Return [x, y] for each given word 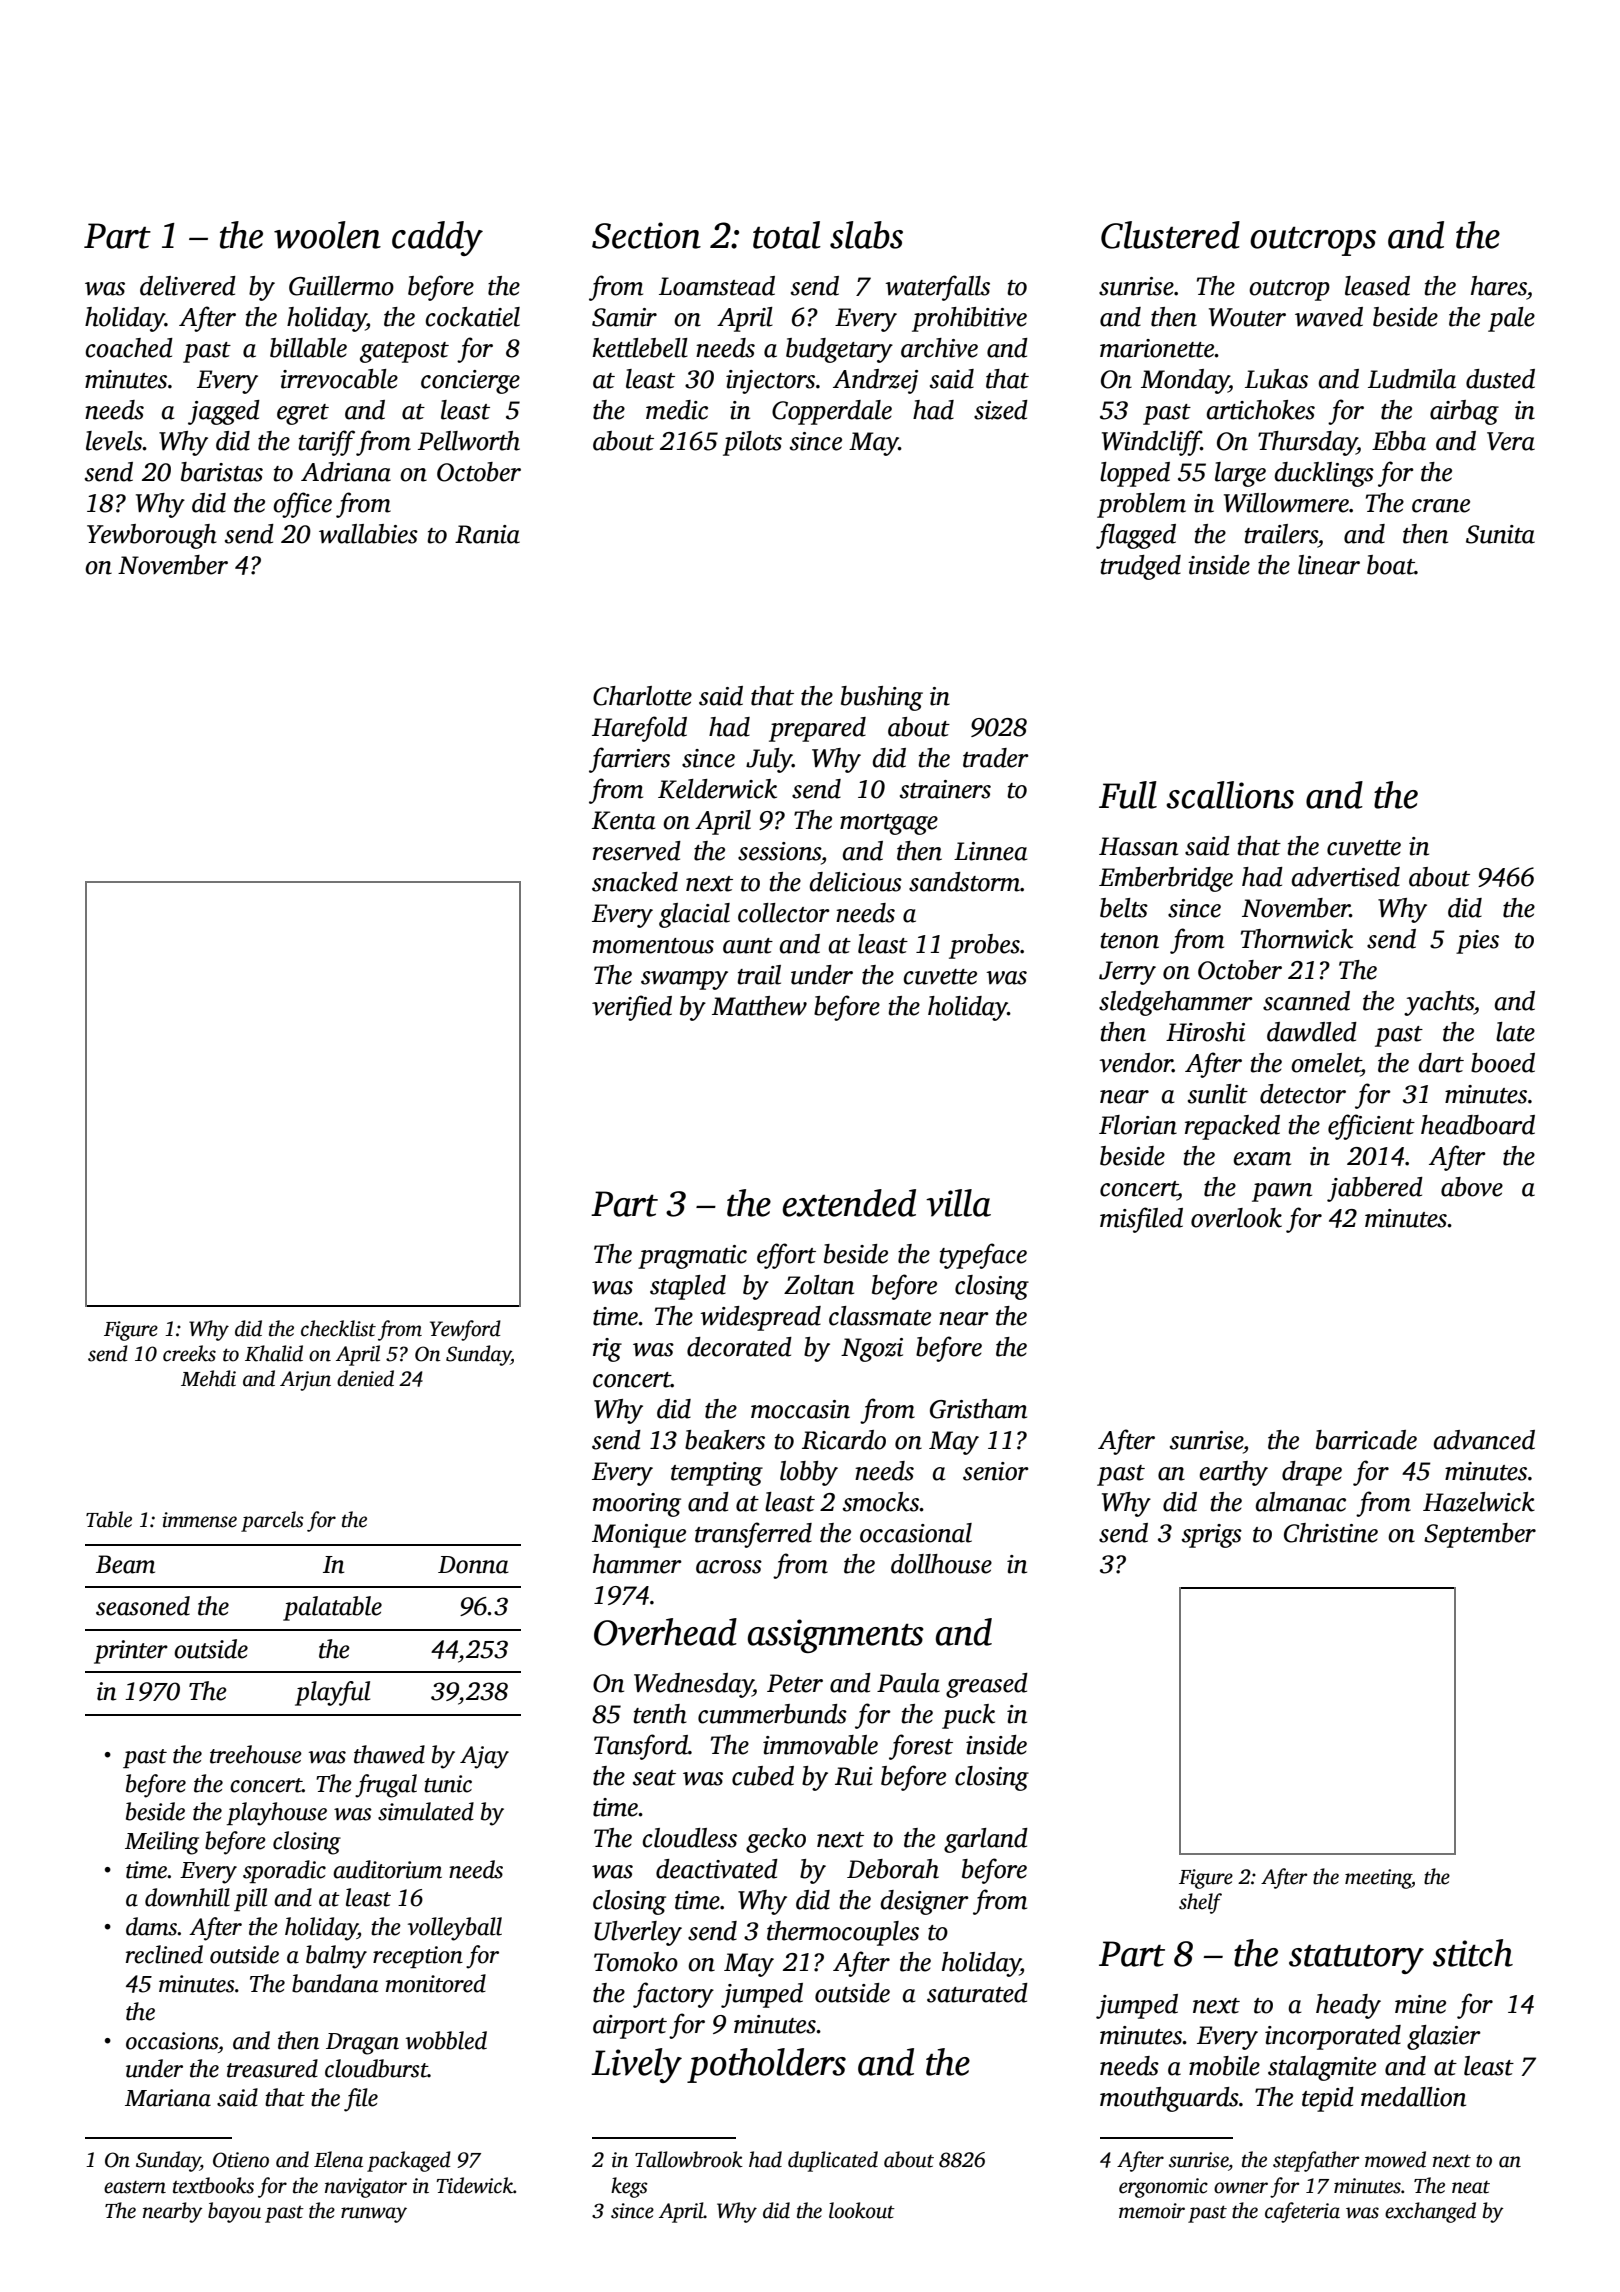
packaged [409, 2161]
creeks [189, 1353]
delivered [188, 286]
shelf [1200, 1903]
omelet [1326, 1063]
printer [131, 1652]
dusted [1500, 379]
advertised [1346, 877]
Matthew [759, 1006]
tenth [660, 1714]
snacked [635, 882]
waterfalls [937, 288]
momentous [653, 946]
